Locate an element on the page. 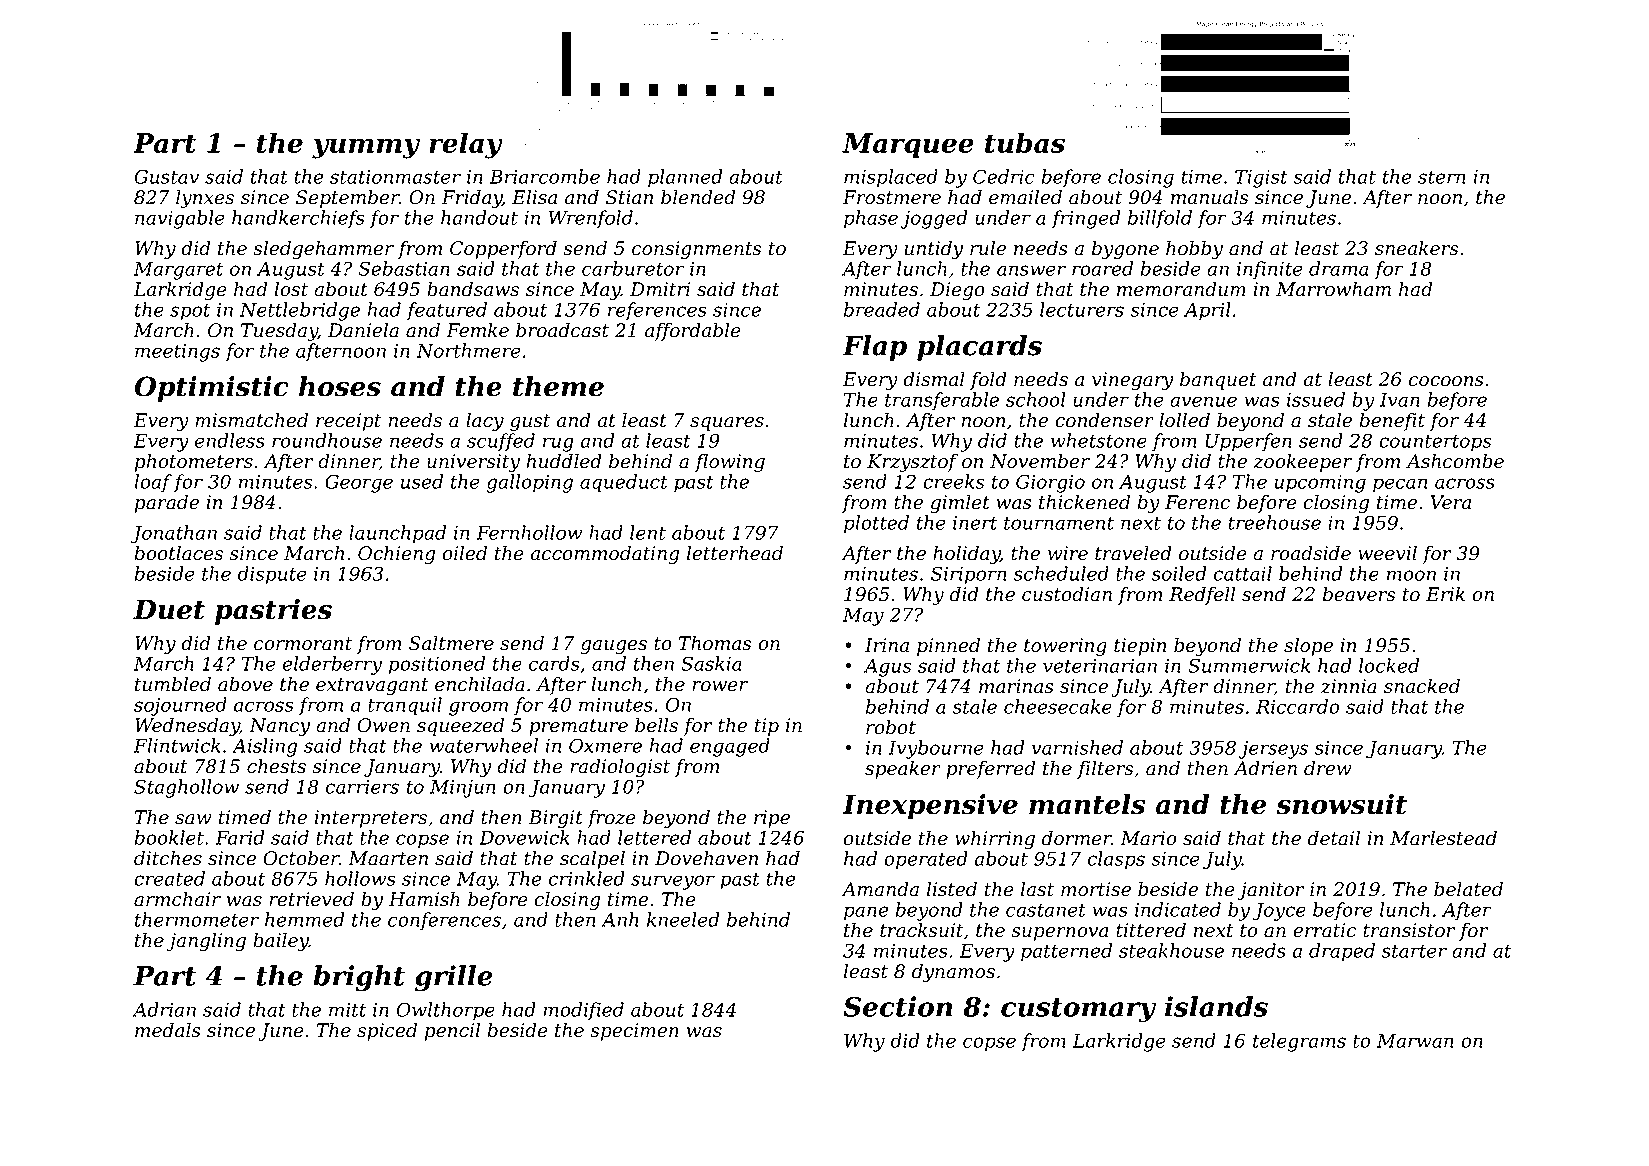  stern is located at coordinates (1442, 177).
